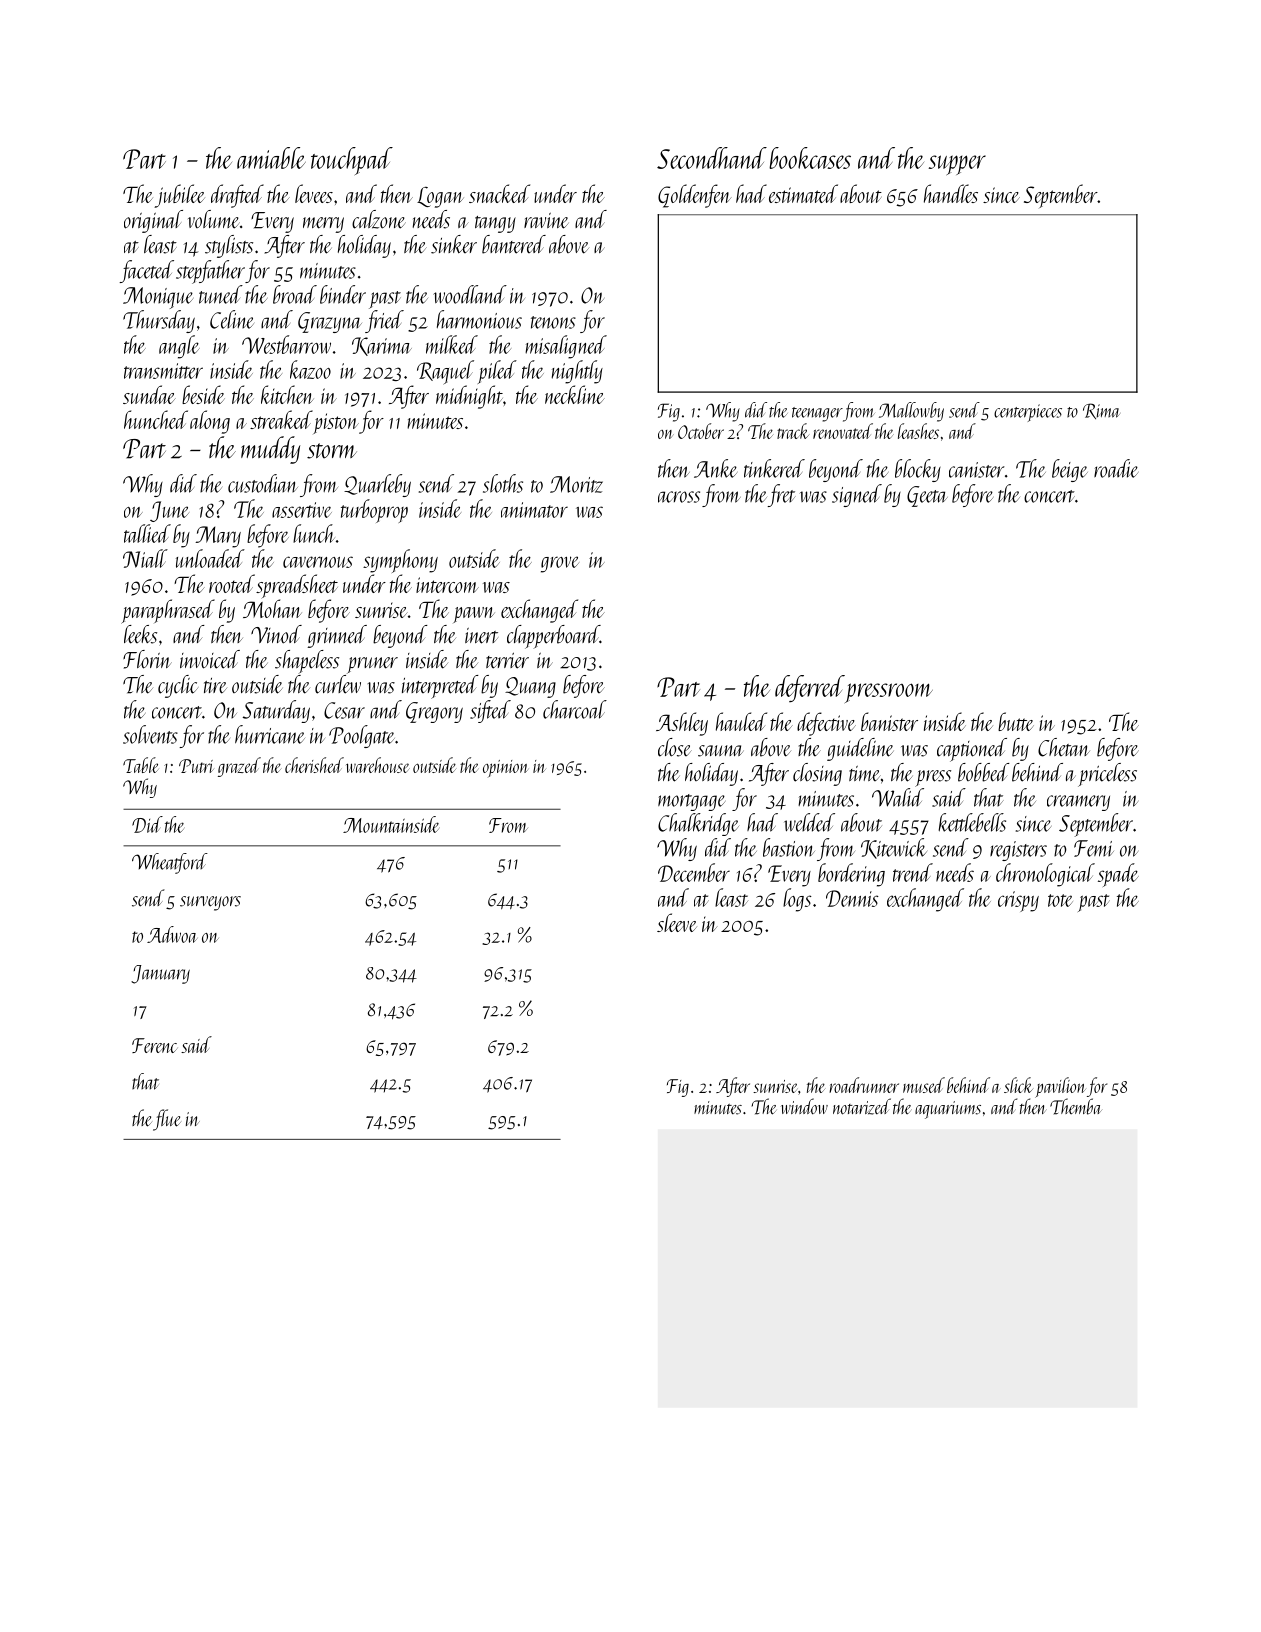  What do you see at coordinates (167, 1120) in the screenshot?
I see `flue` at bounding box center [167, 1120].
